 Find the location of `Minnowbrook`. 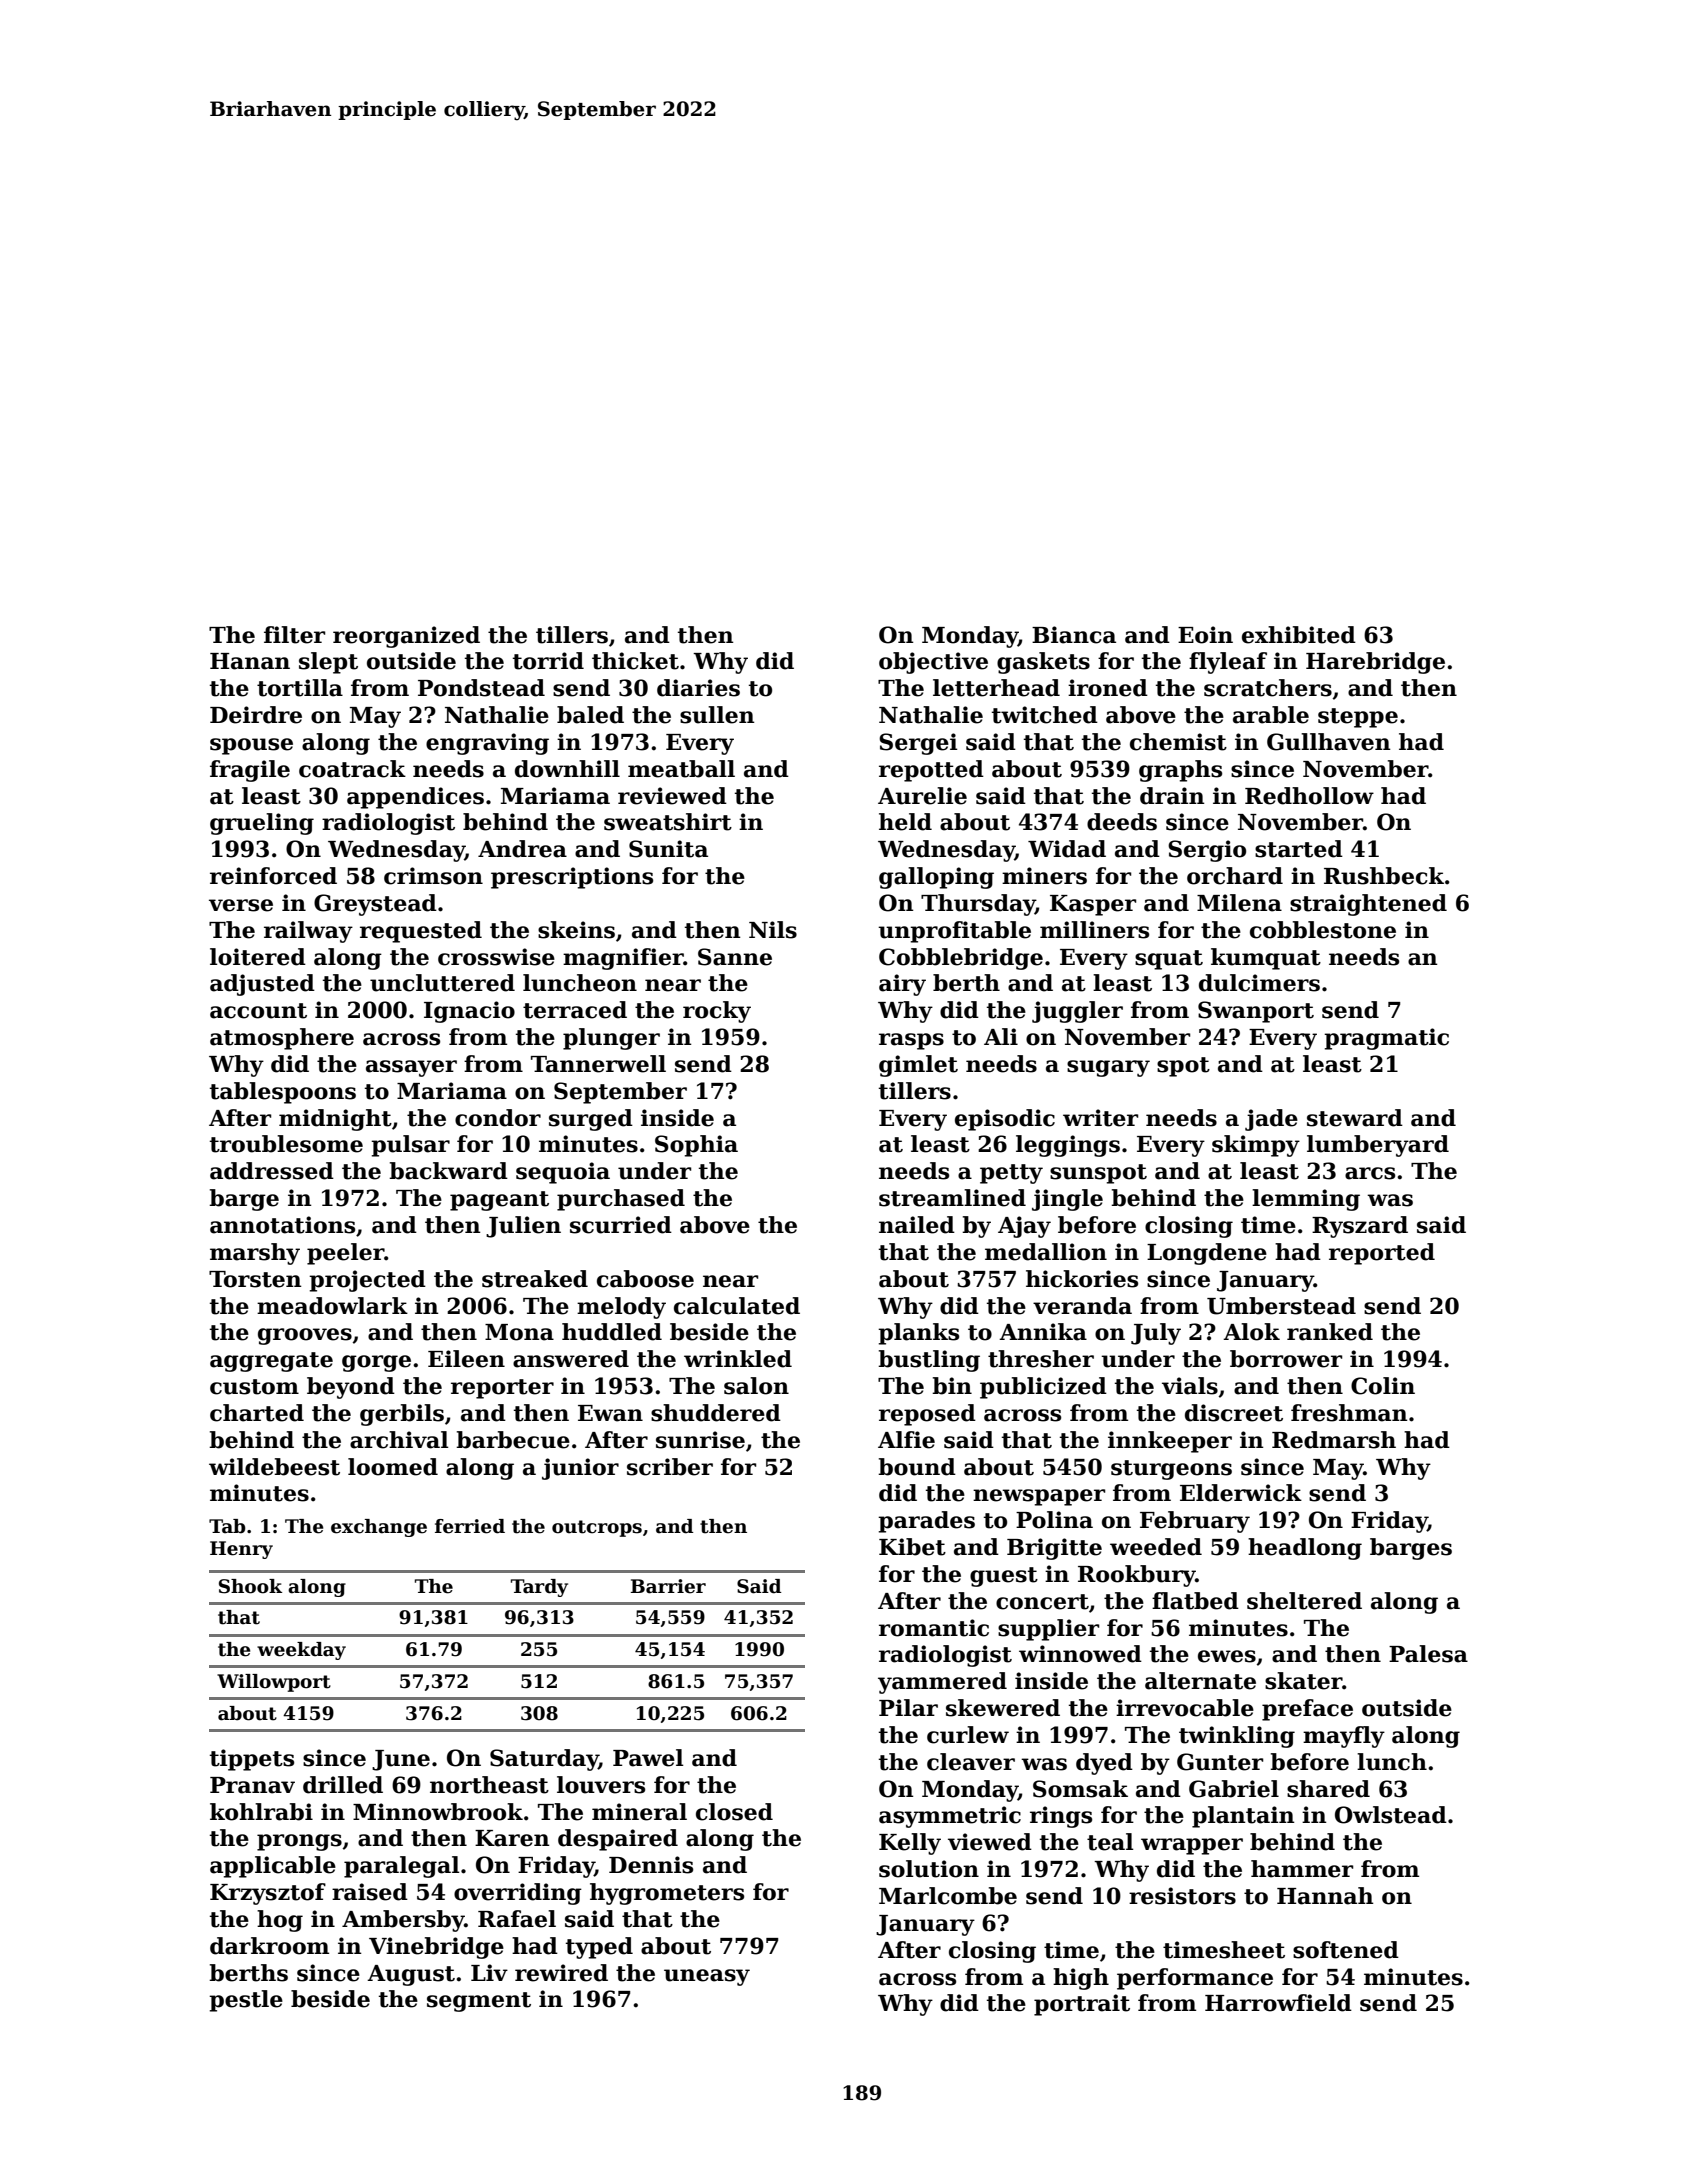

Minnowbrook is located at coordinates (438, 1812).
